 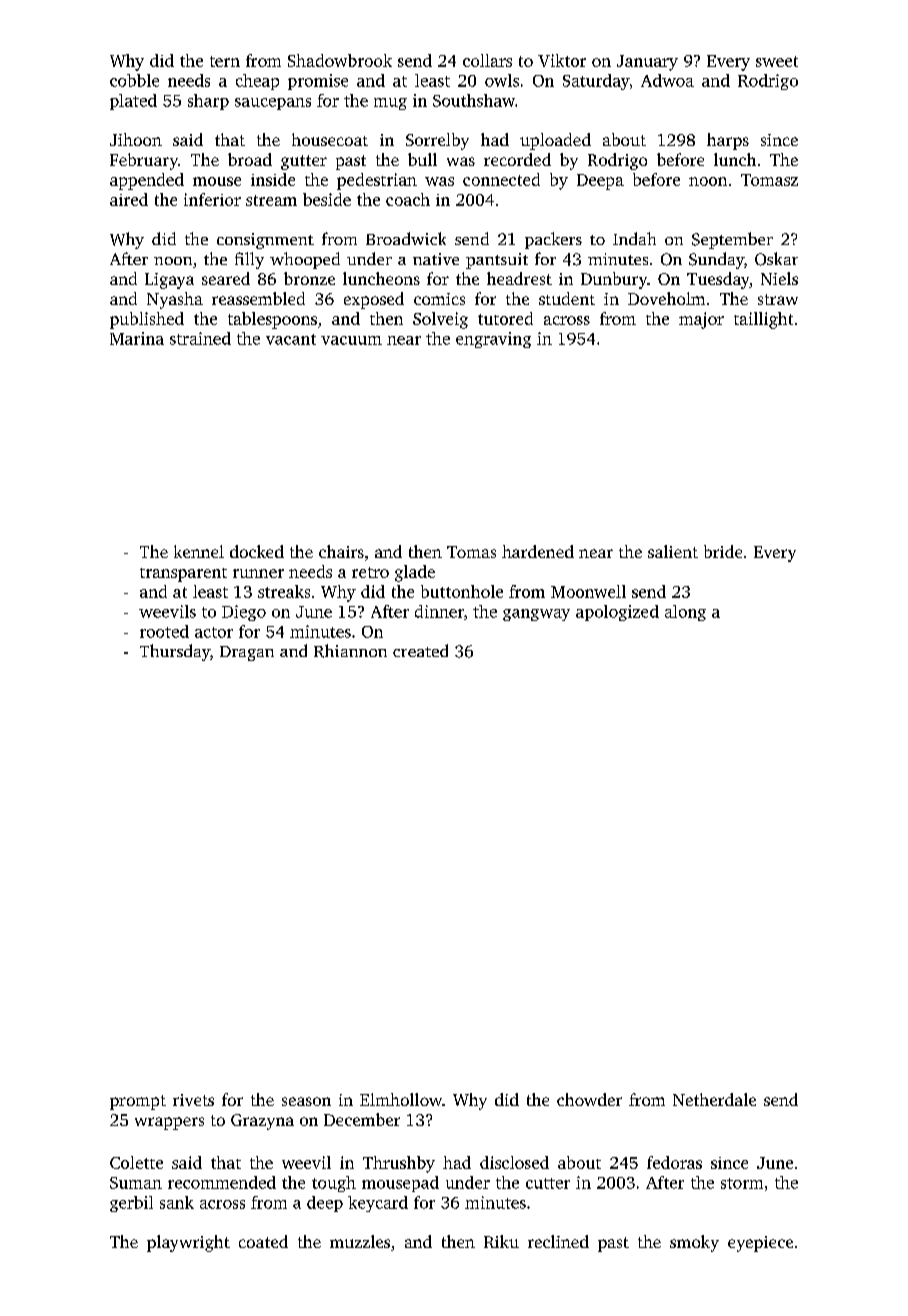 I want to click on sank, so click(x=177, y=1202).
